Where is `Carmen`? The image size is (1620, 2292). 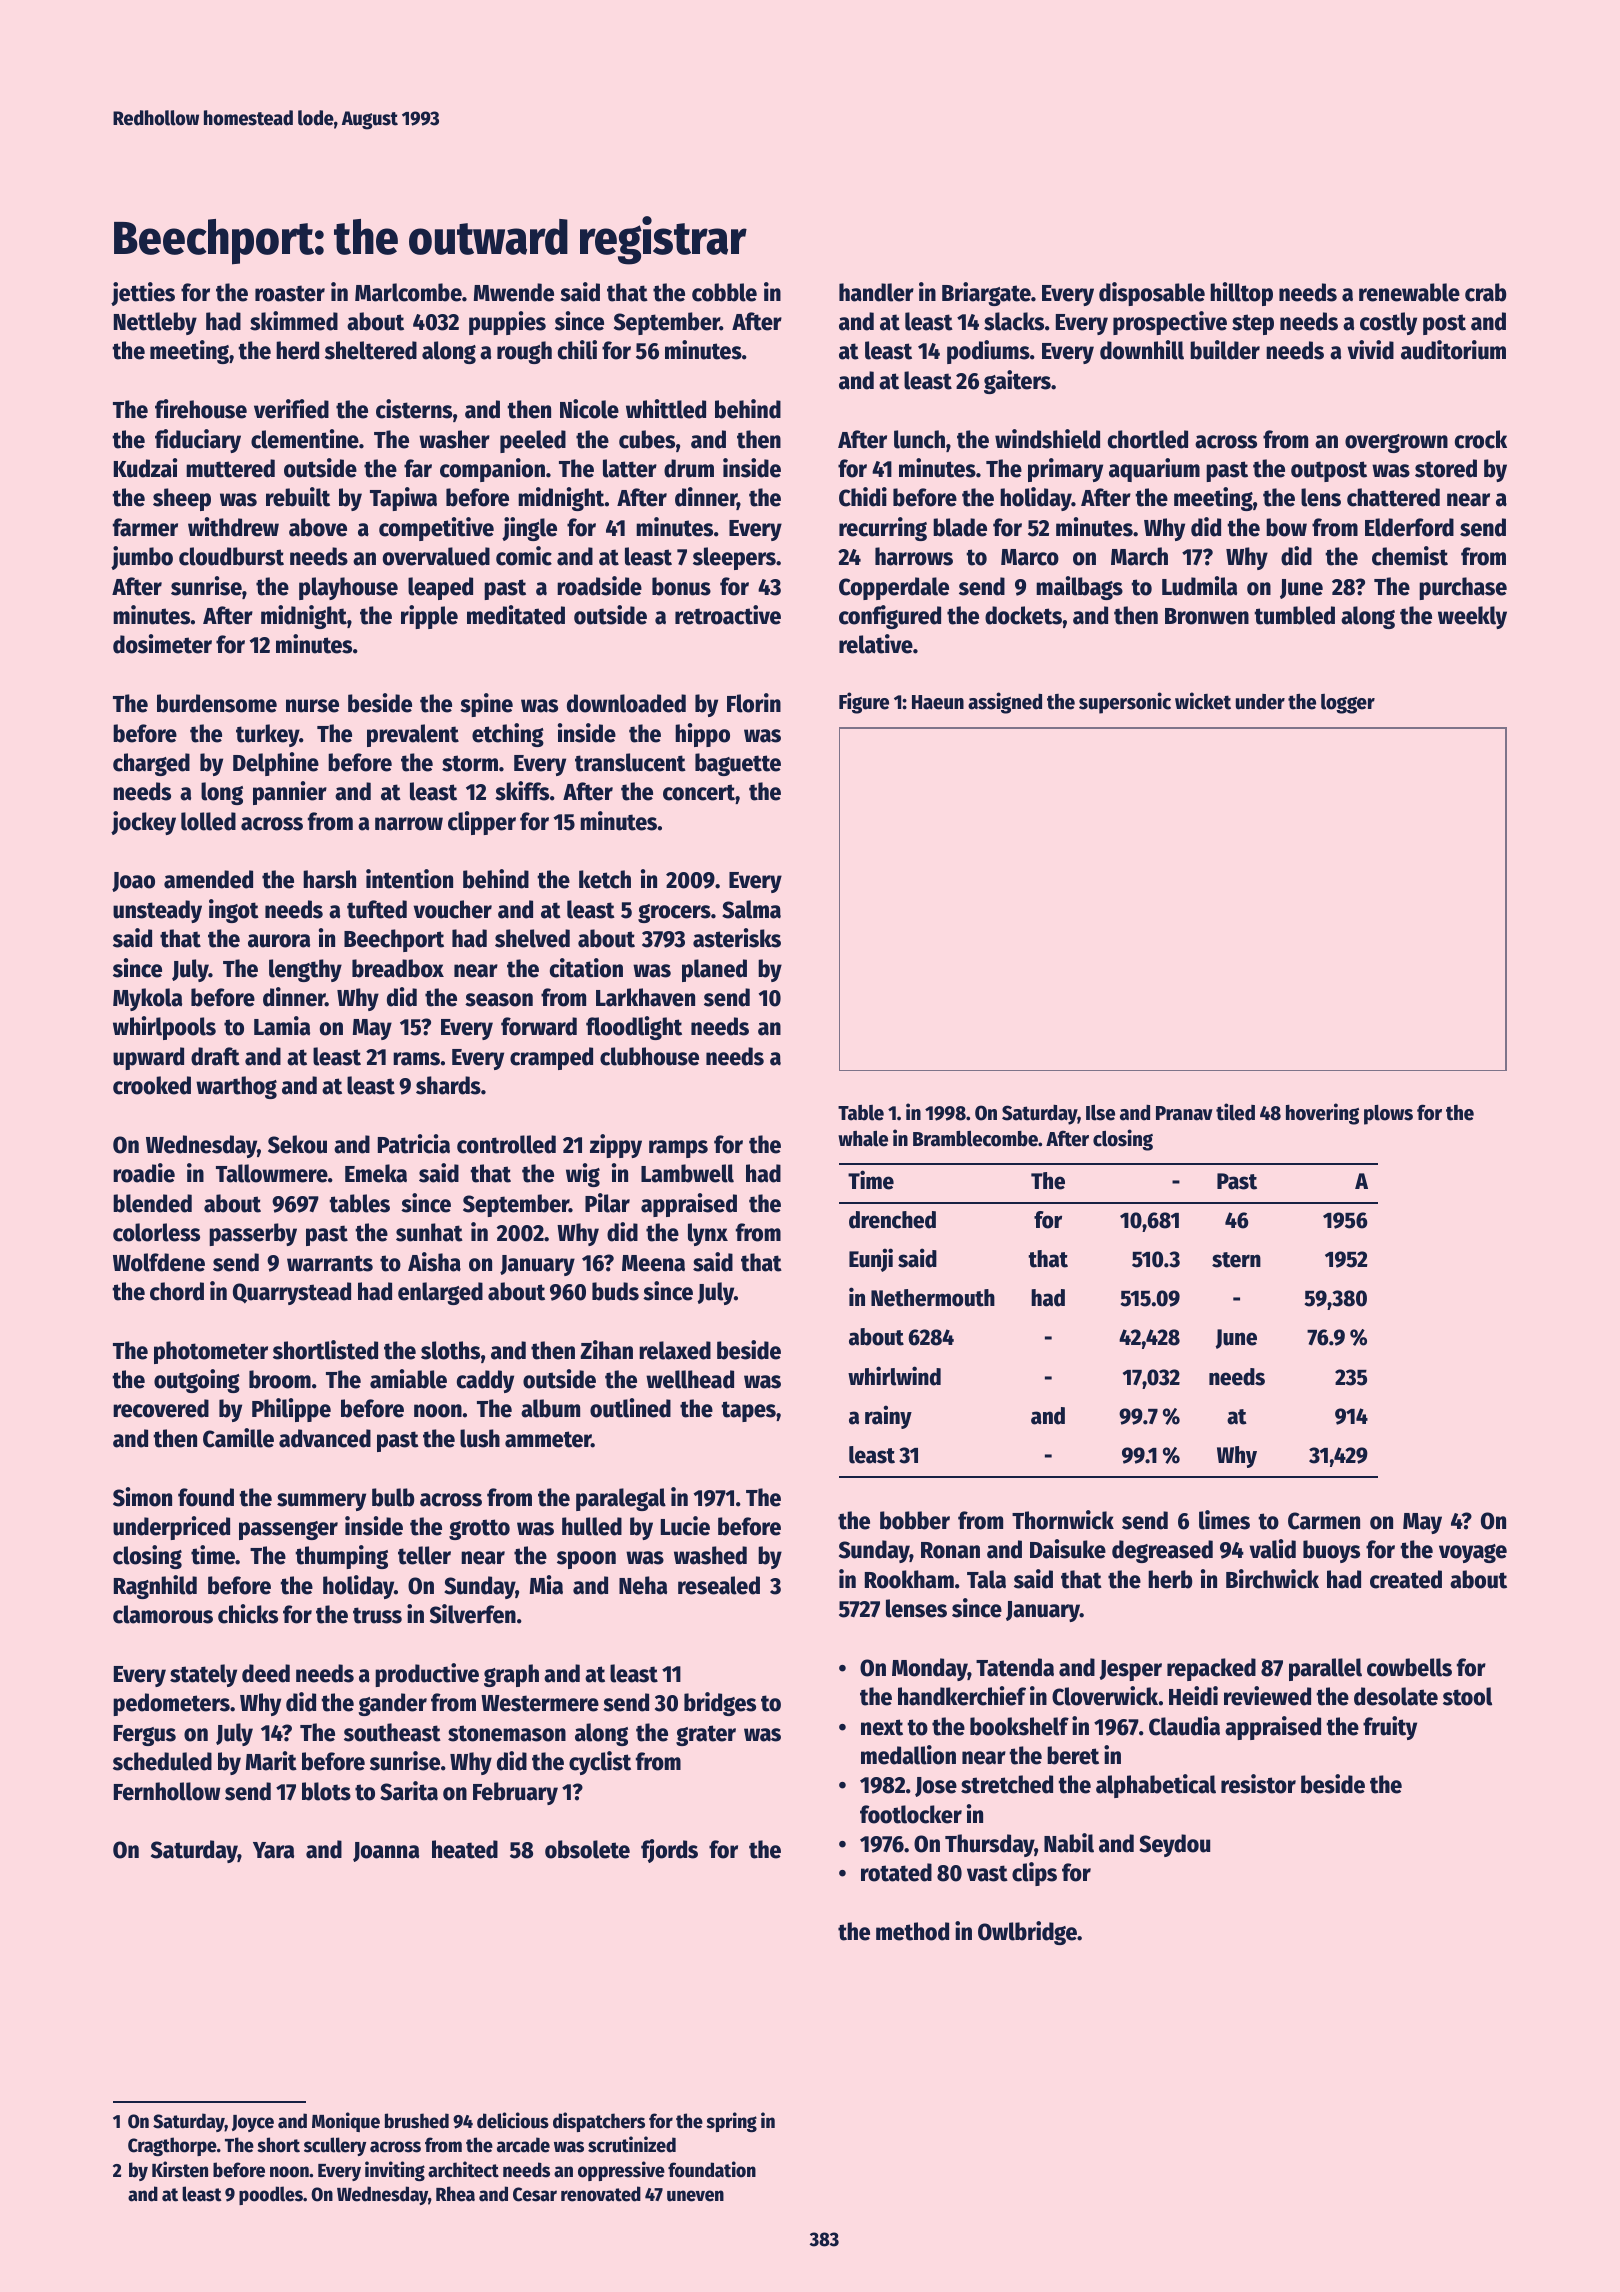 Carmen is located at coordinates (1324, 1521).
